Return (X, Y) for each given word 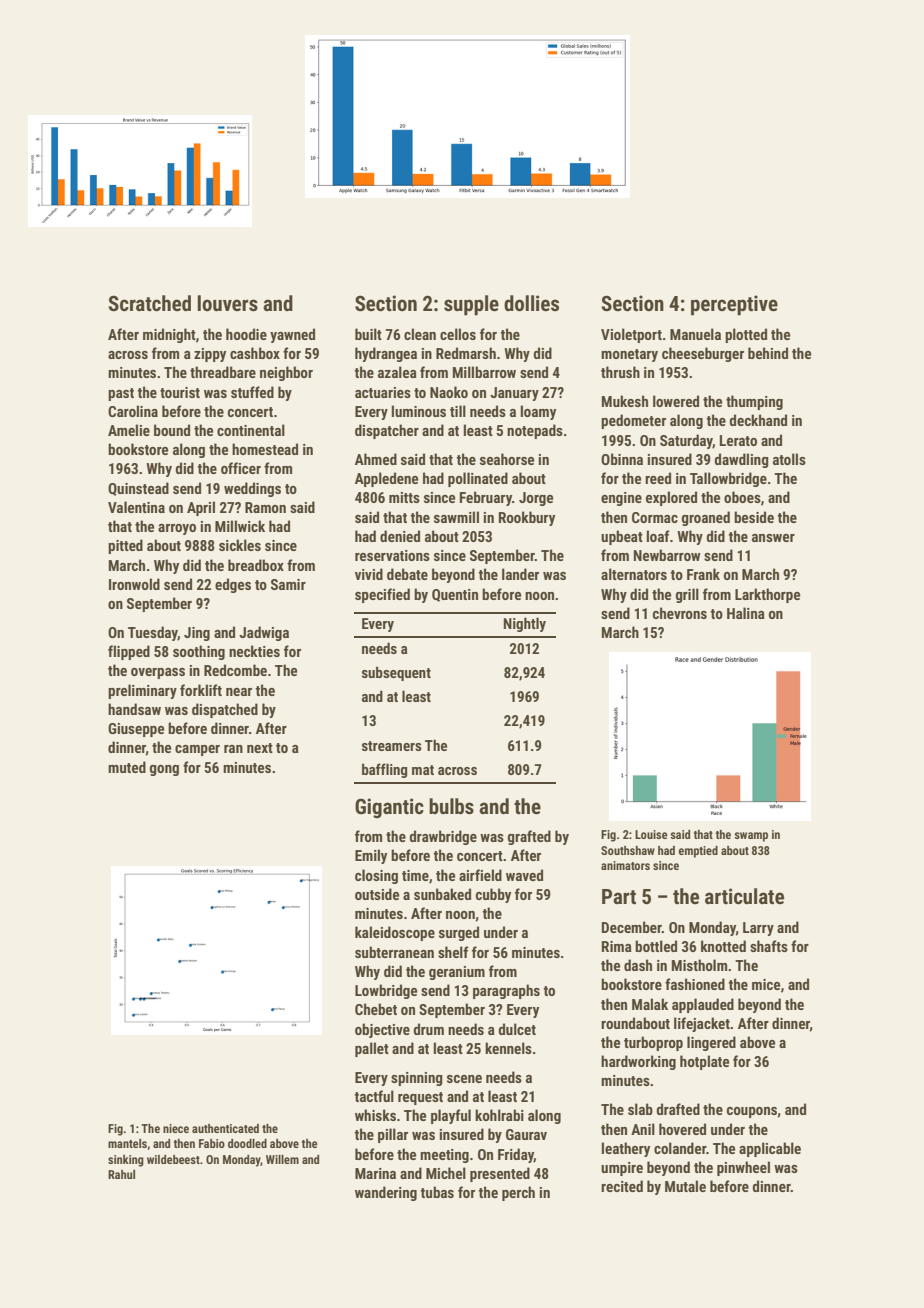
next (260, 748)
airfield (480, 875)
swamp (751, 837)
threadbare (223, 372)
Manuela (695, 334)
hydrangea (386, 354)
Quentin (455, 595)
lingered (711, 1043)
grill (687, 595)
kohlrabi (499, 1115)
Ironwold (134, 584)
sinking (126, 1161)
